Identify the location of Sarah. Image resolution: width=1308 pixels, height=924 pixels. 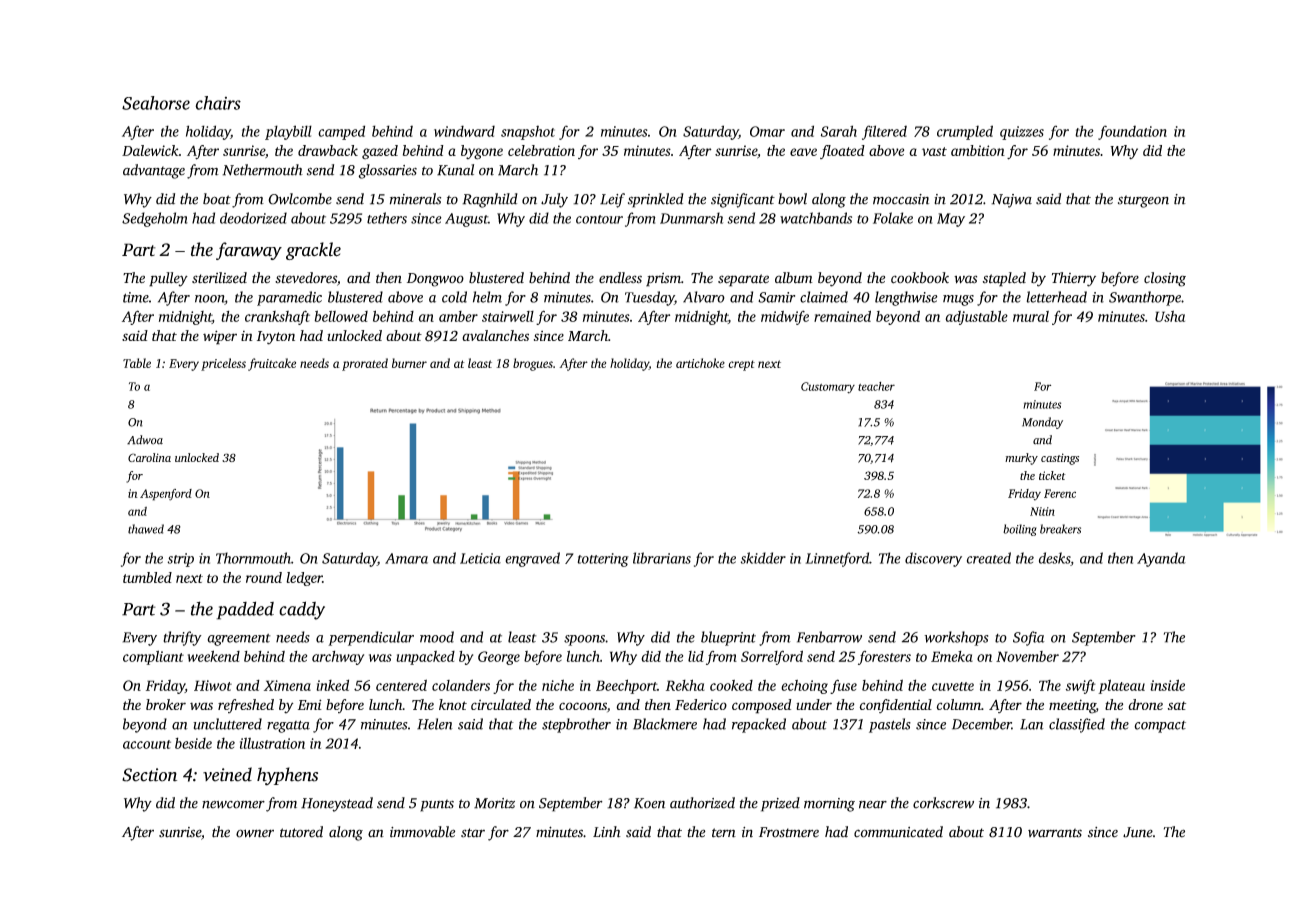
(839, 131).
